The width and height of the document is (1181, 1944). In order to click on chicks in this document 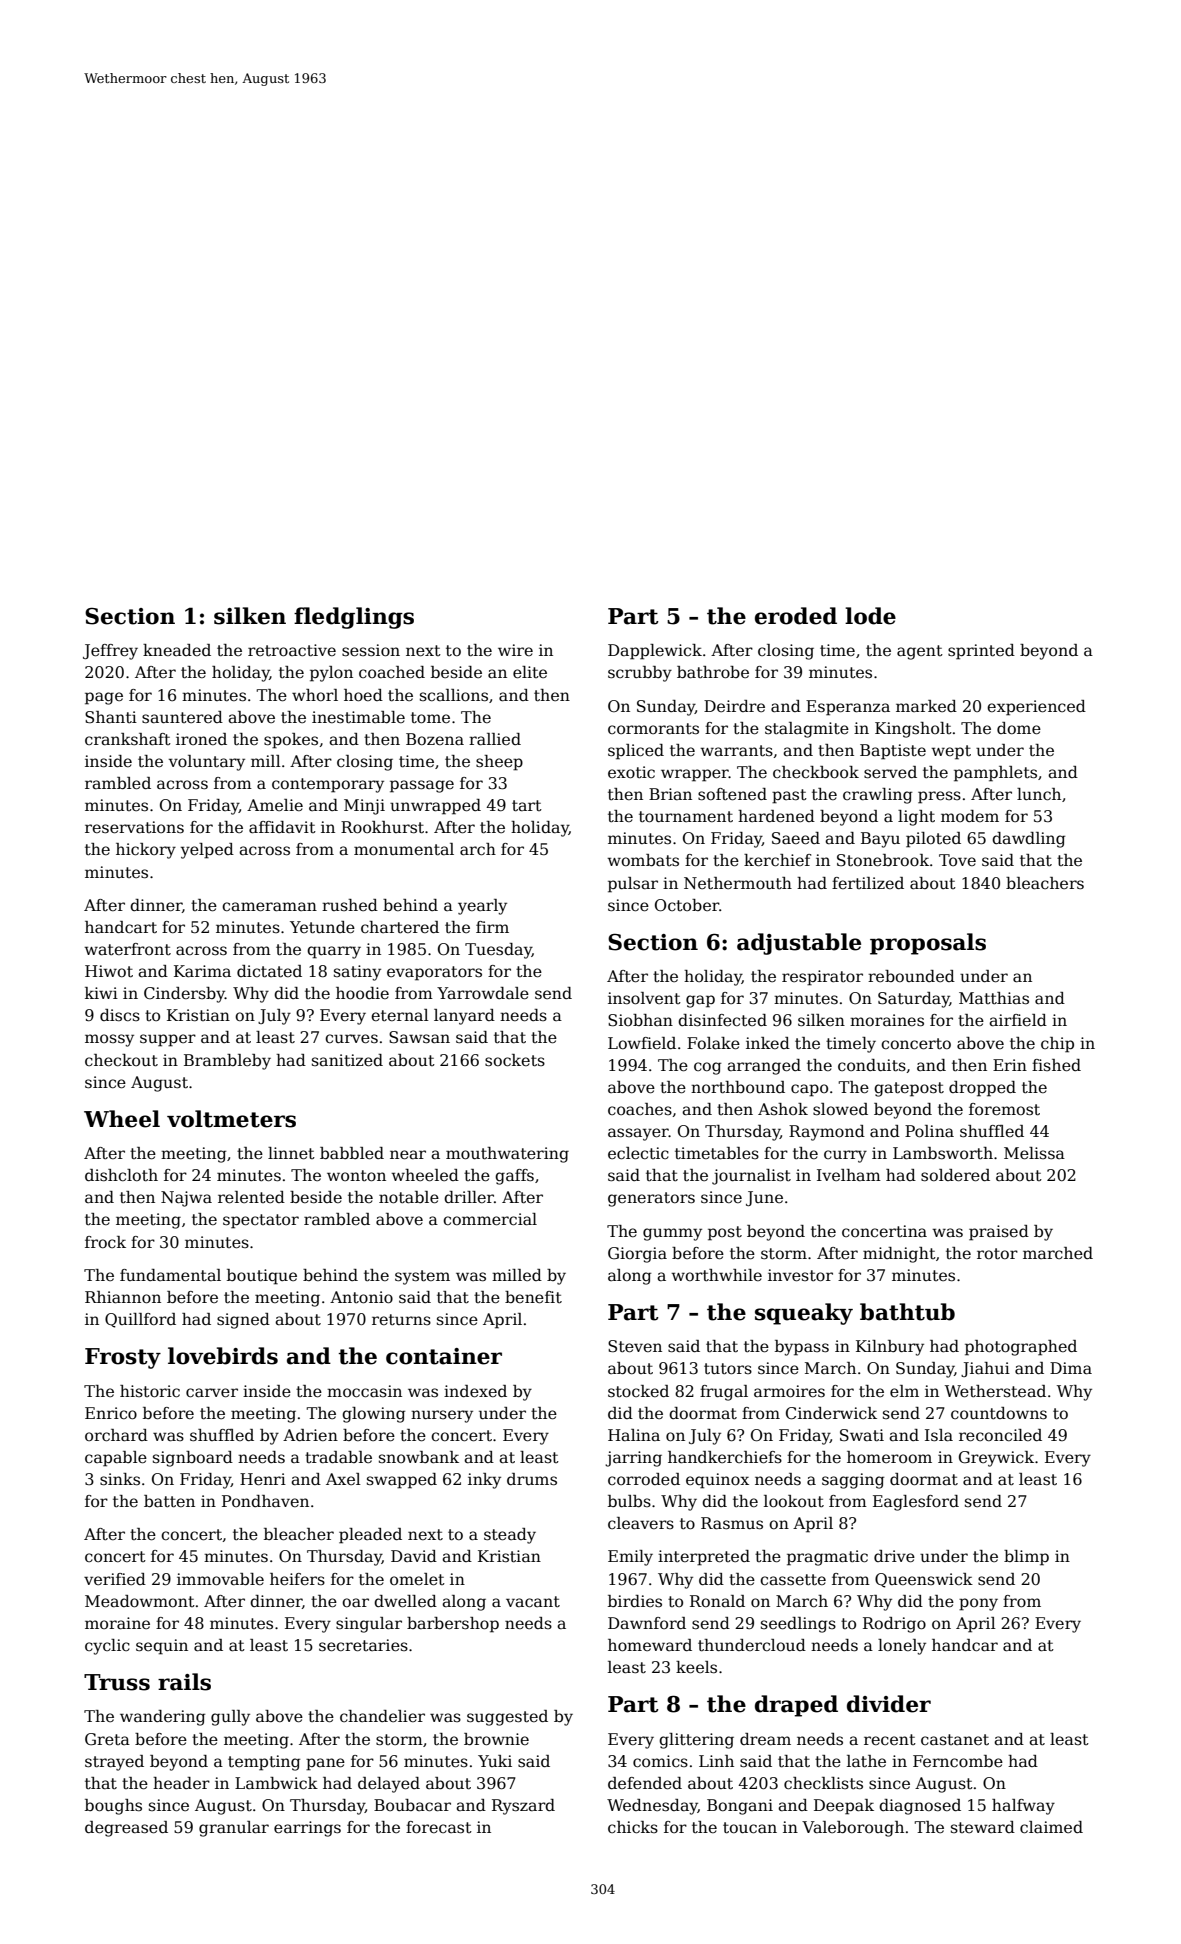, I will do `click(633, 1827)`.
